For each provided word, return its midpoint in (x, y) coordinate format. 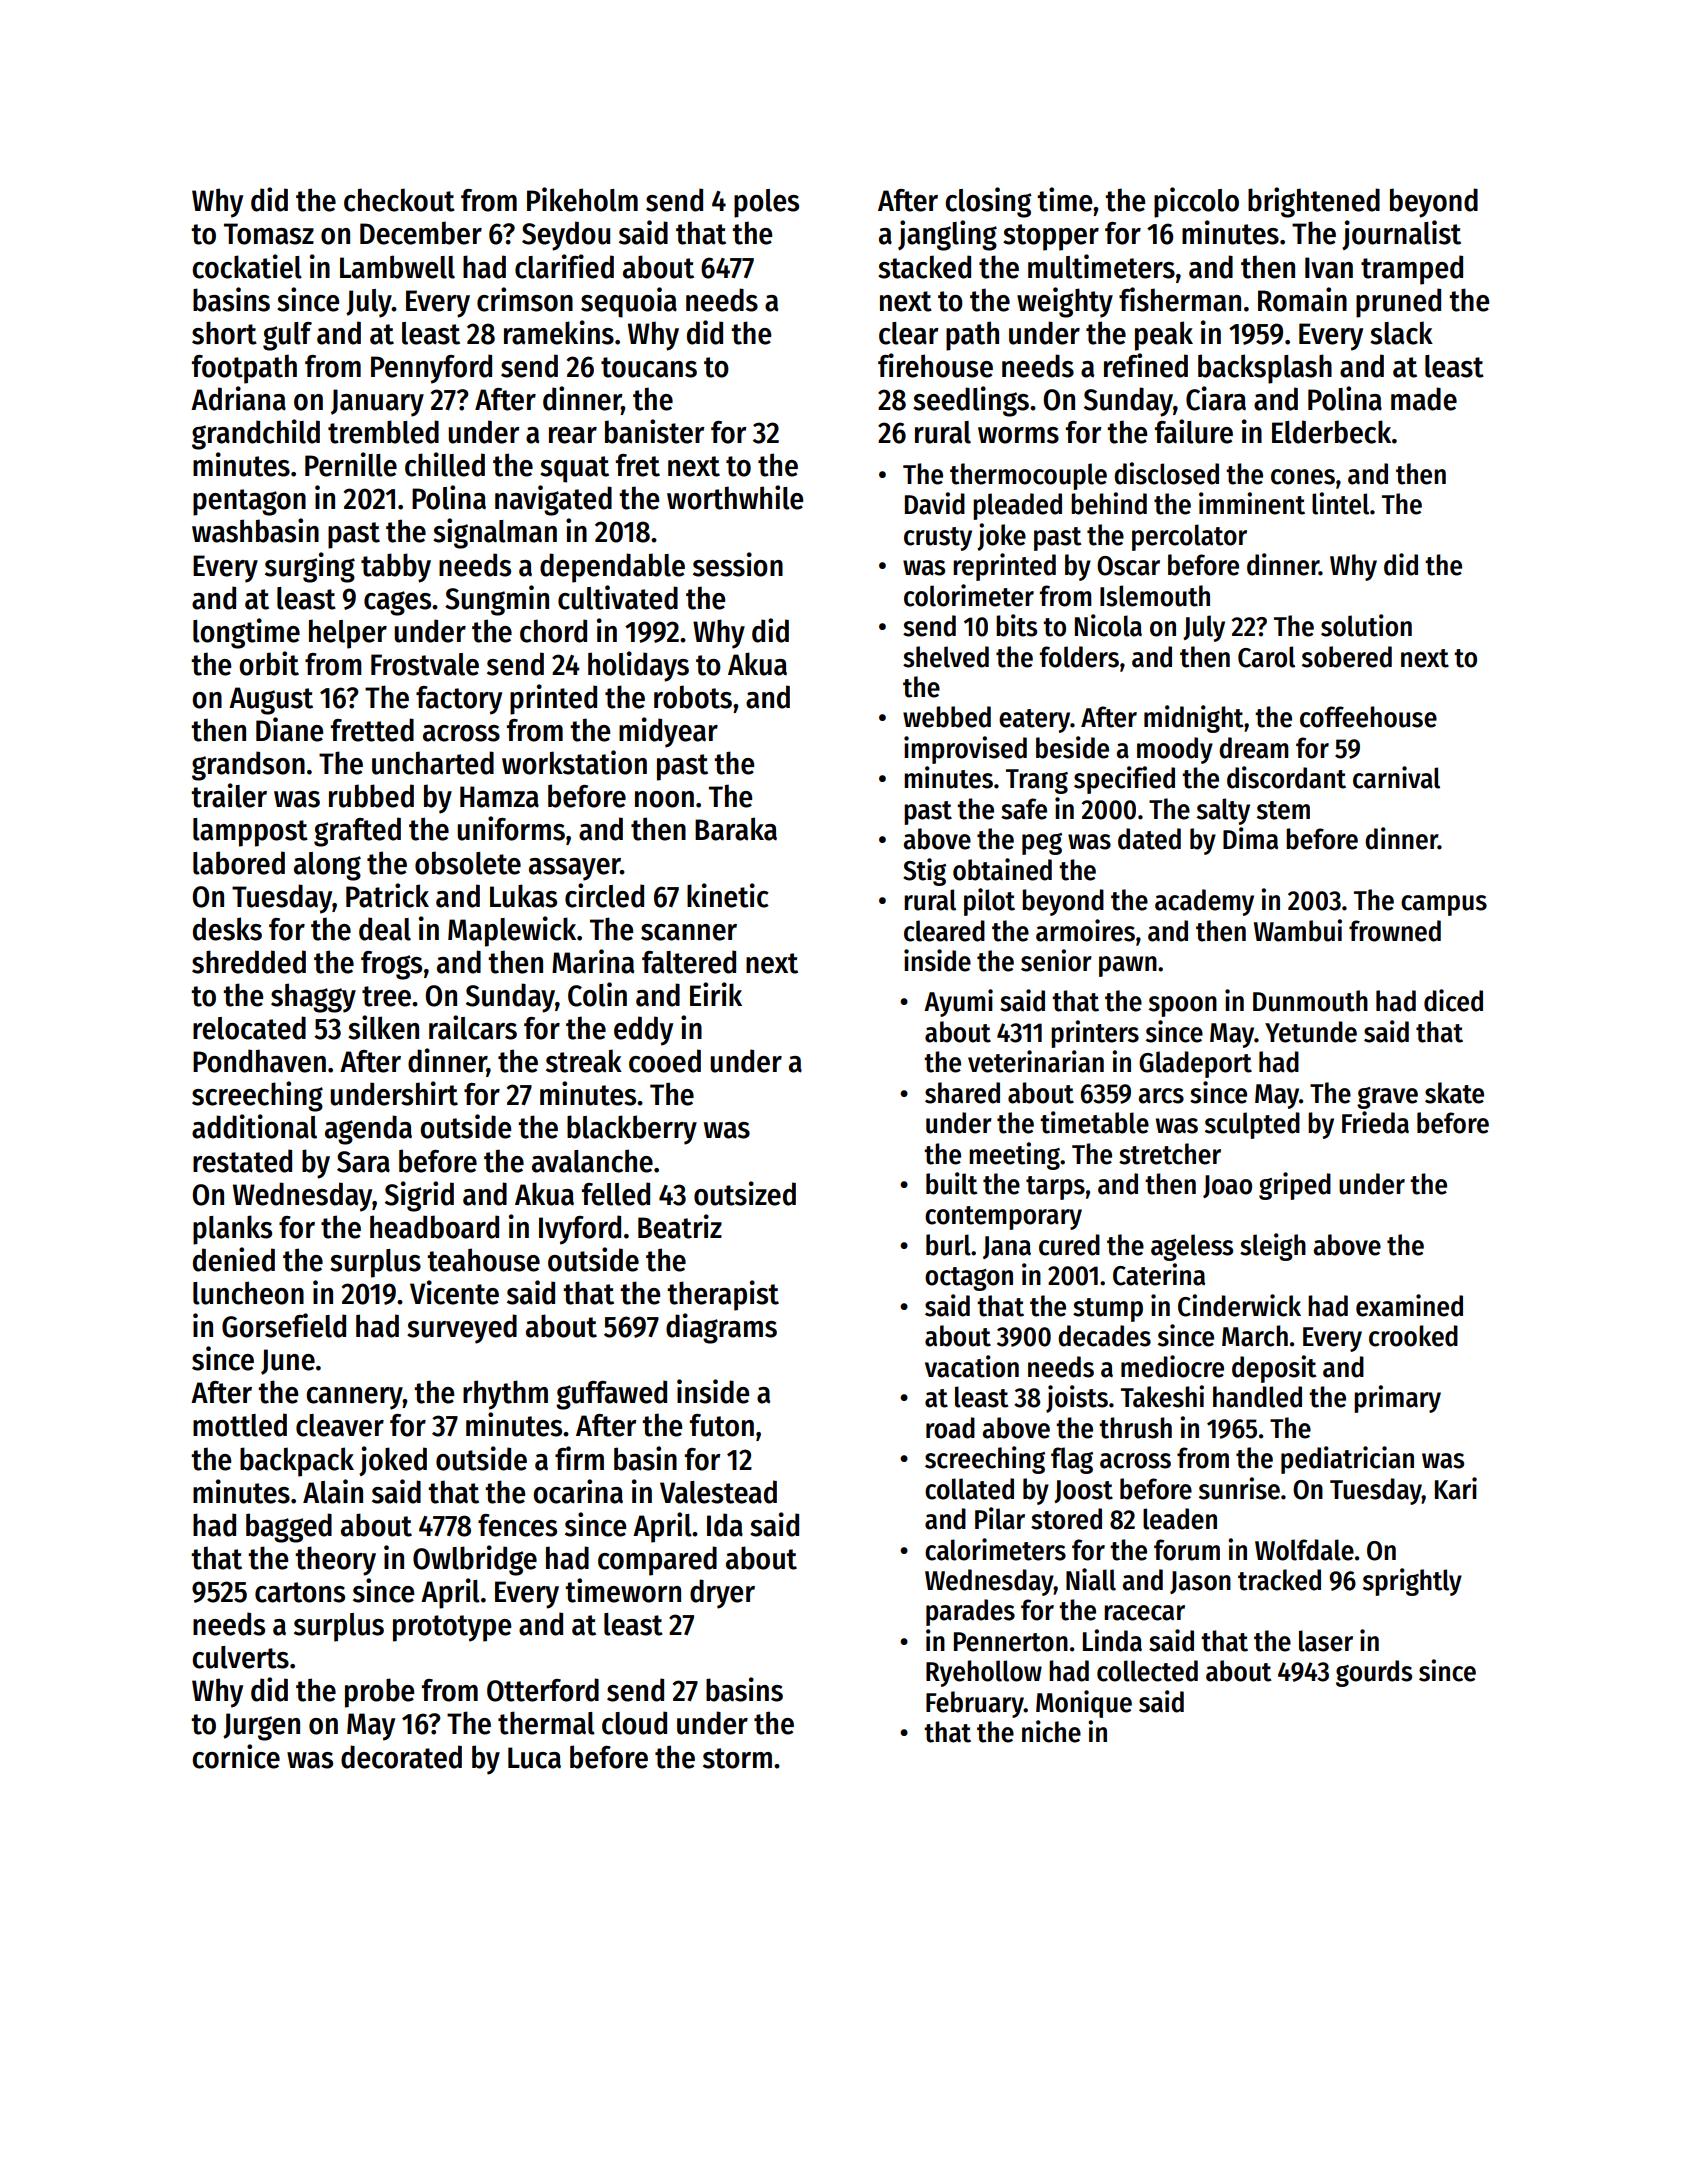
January (377, 403)
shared (962, 1093)
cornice (236, 1756)
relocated (249, 1028)
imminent (1252, 503)
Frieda (1375, 1122)
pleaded (1017, 506)
